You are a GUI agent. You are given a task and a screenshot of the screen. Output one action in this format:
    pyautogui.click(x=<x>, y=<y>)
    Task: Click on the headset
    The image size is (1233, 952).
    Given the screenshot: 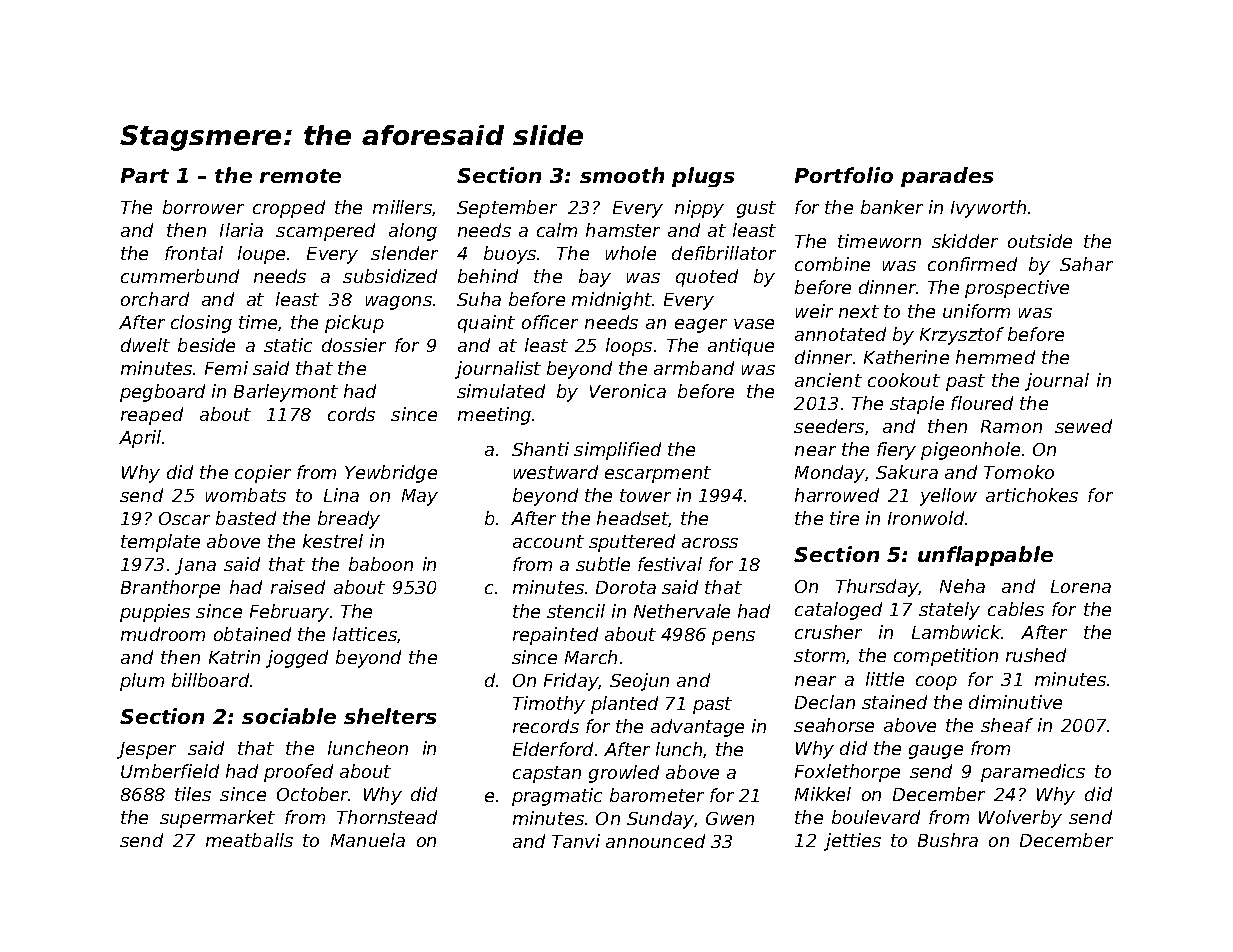 What is the action you would take?
    pyautogui.click(x=633, y=519)
